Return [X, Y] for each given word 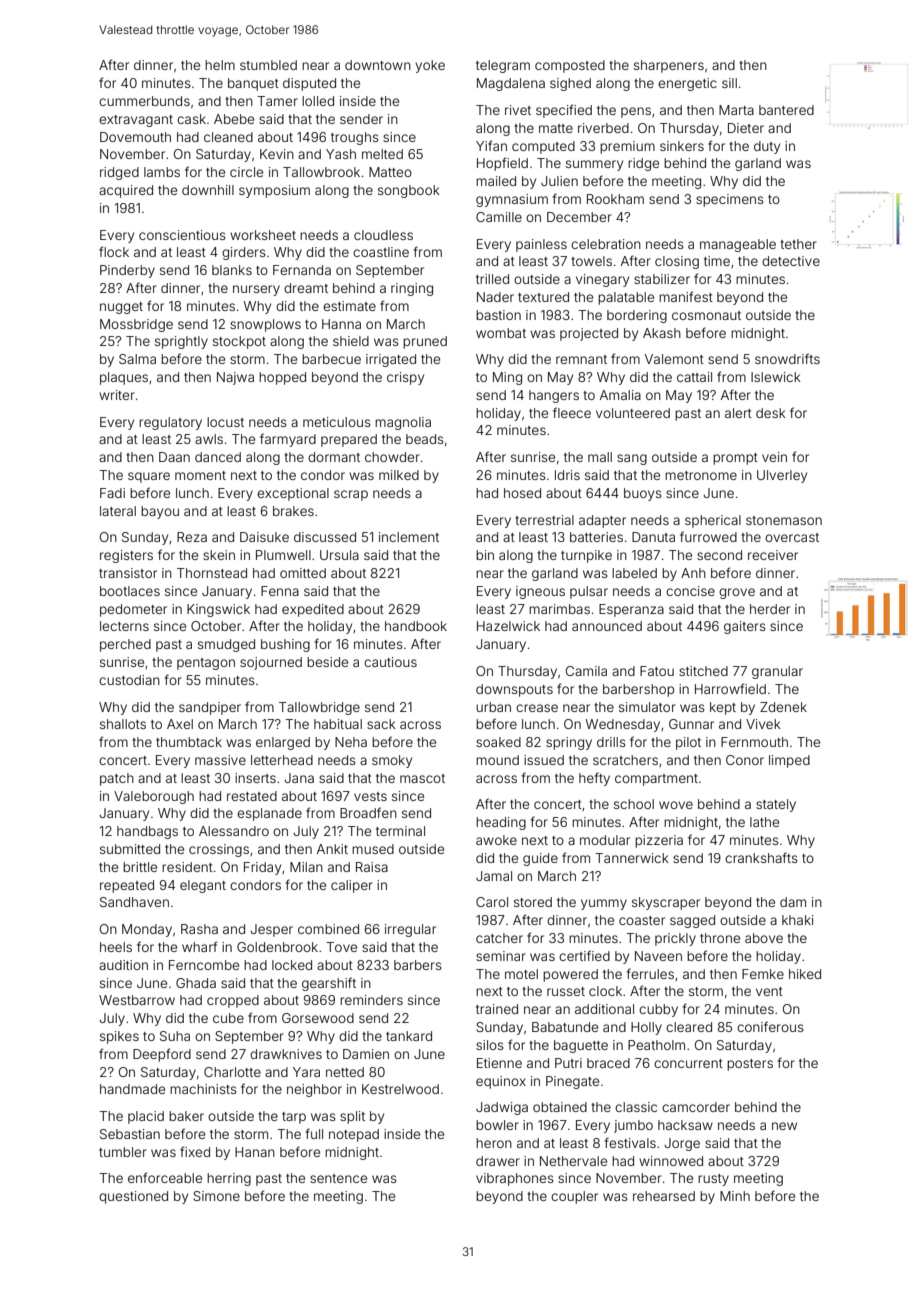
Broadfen [368, 812]
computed [543, 147]
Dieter [746, 128]
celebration [606, 244]
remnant [581, 359]
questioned [133, 1197]
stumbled [268, 65]
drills [611, 742]
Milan [306, 867]
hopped [282, 378]
